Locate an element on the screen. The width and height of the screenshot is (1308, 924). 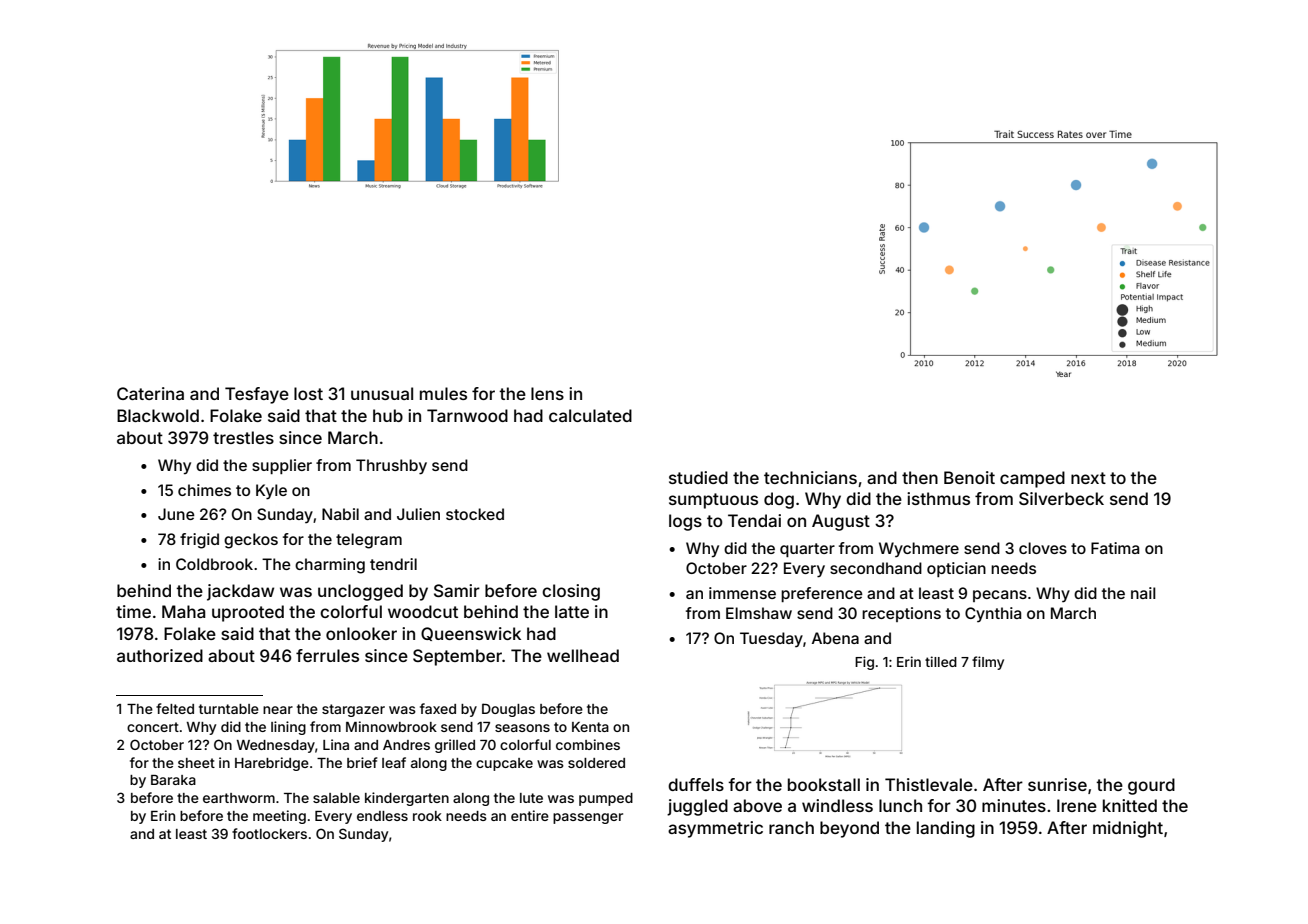
lens is located at coordinates (547, 393).
